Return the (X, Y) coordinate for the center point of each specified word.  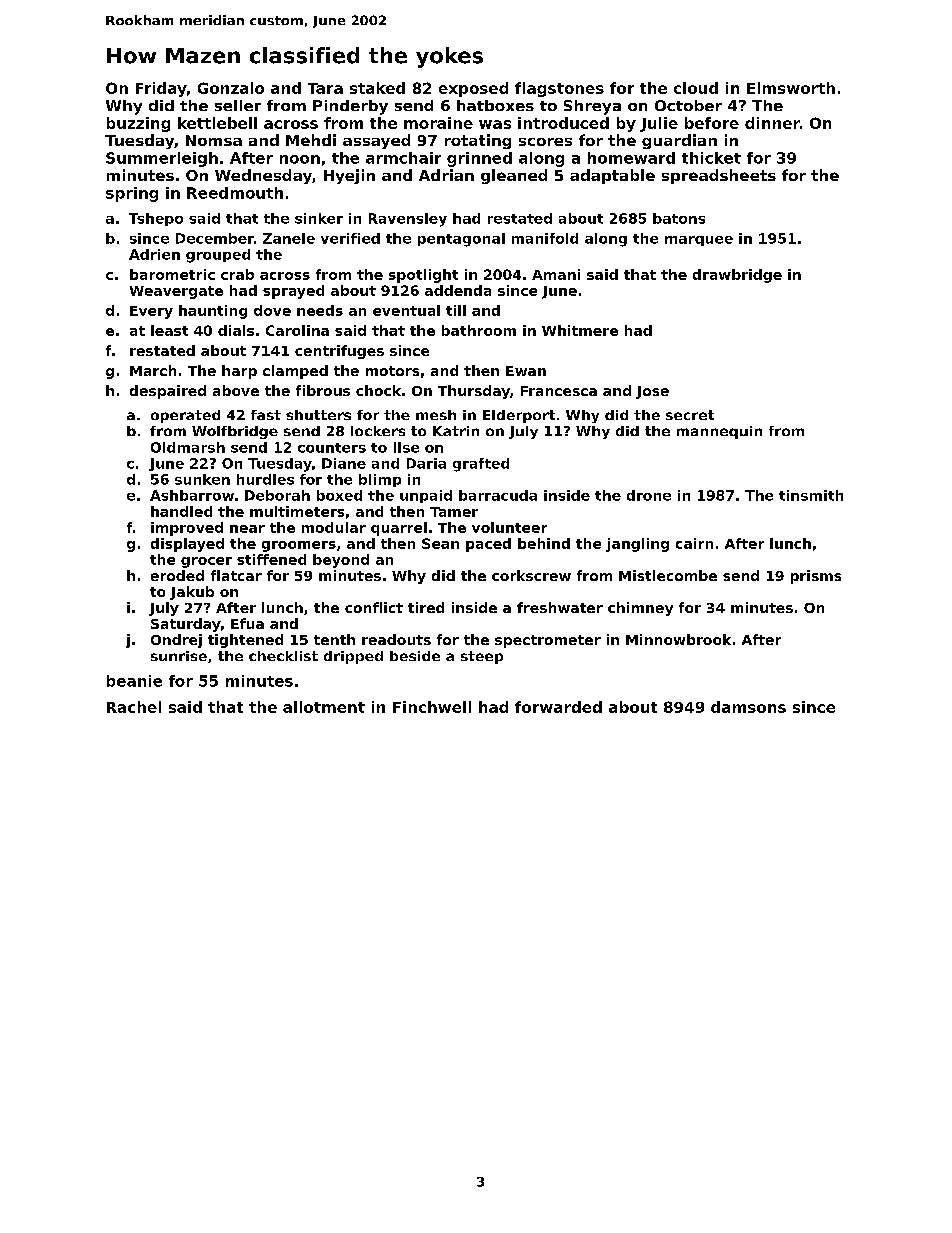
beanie (134, 681)
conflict (374, 607)
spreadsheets (719, 176)
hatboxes (495, 105)
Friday (161, 89)
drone (649, 495)
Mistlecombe (668, 575)
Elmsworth (791, 88)
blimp (380, 480)
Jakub (192, 593)
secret (690, 415)
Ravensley (408, 220)
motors (392, 371)
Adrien (154, 254)
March (153, 370)
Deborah (277, 495)
